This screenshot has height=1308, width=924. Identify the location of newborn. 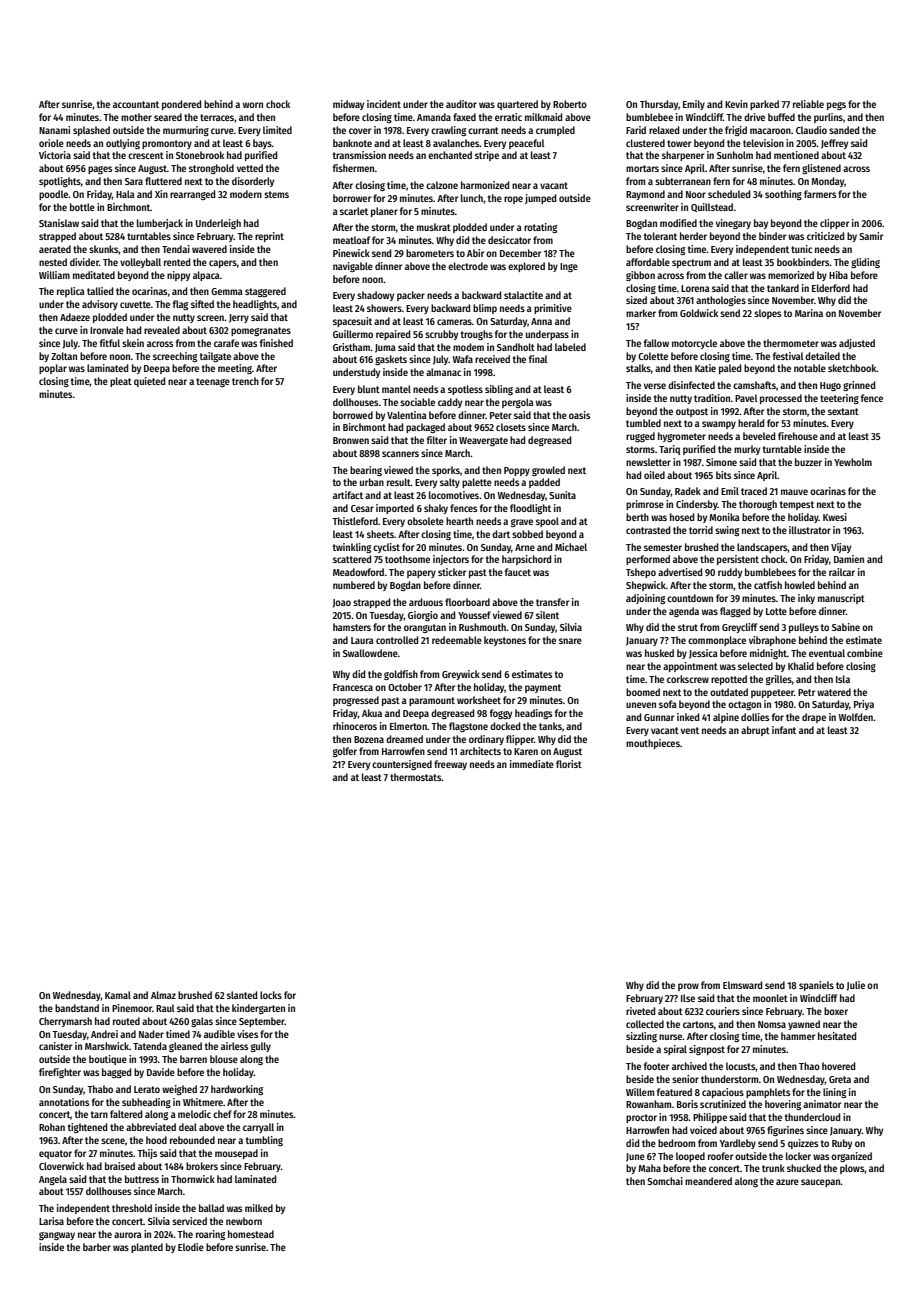
(244, 1221).
